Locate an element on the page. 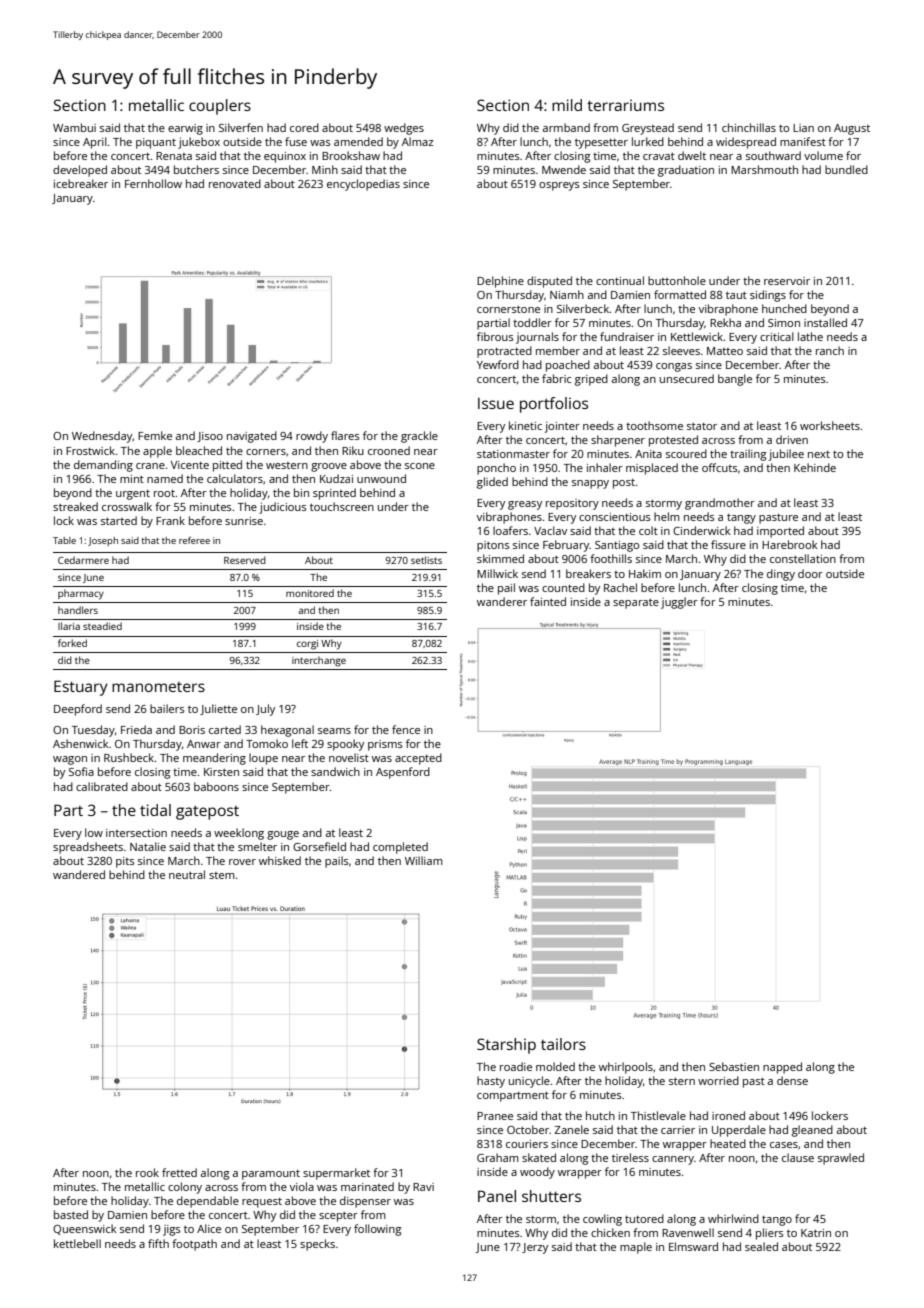  stator is located at coordinates (702, 426).
